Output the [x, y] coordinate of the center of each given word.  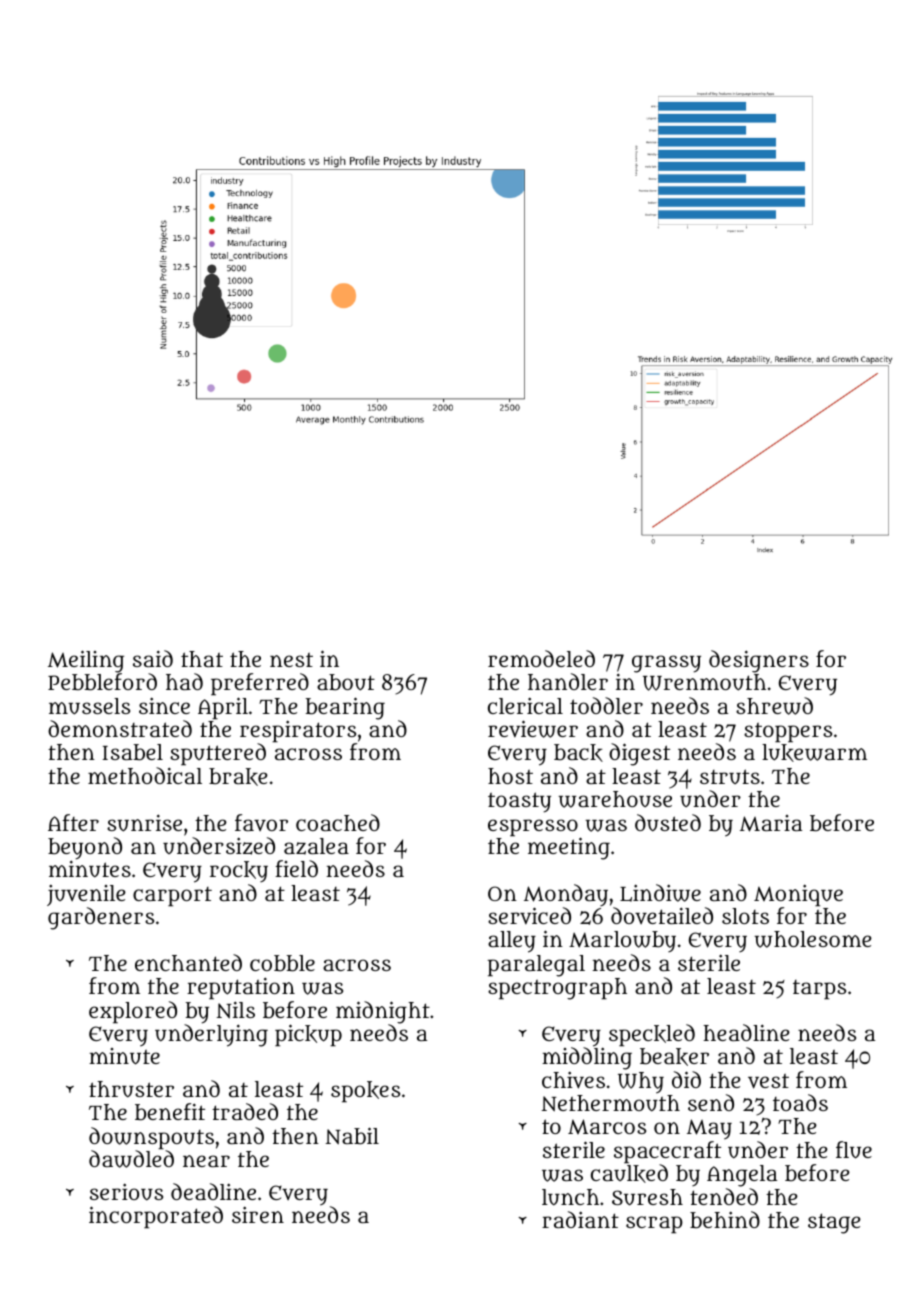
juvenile [86, 895]
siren [258, 1214]
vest [768, 1081]
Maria [771, 823]
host [510, 776]
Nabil [352, 1136]
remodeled [541, 658]
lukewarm [814, 753]
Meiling [86, 661]
